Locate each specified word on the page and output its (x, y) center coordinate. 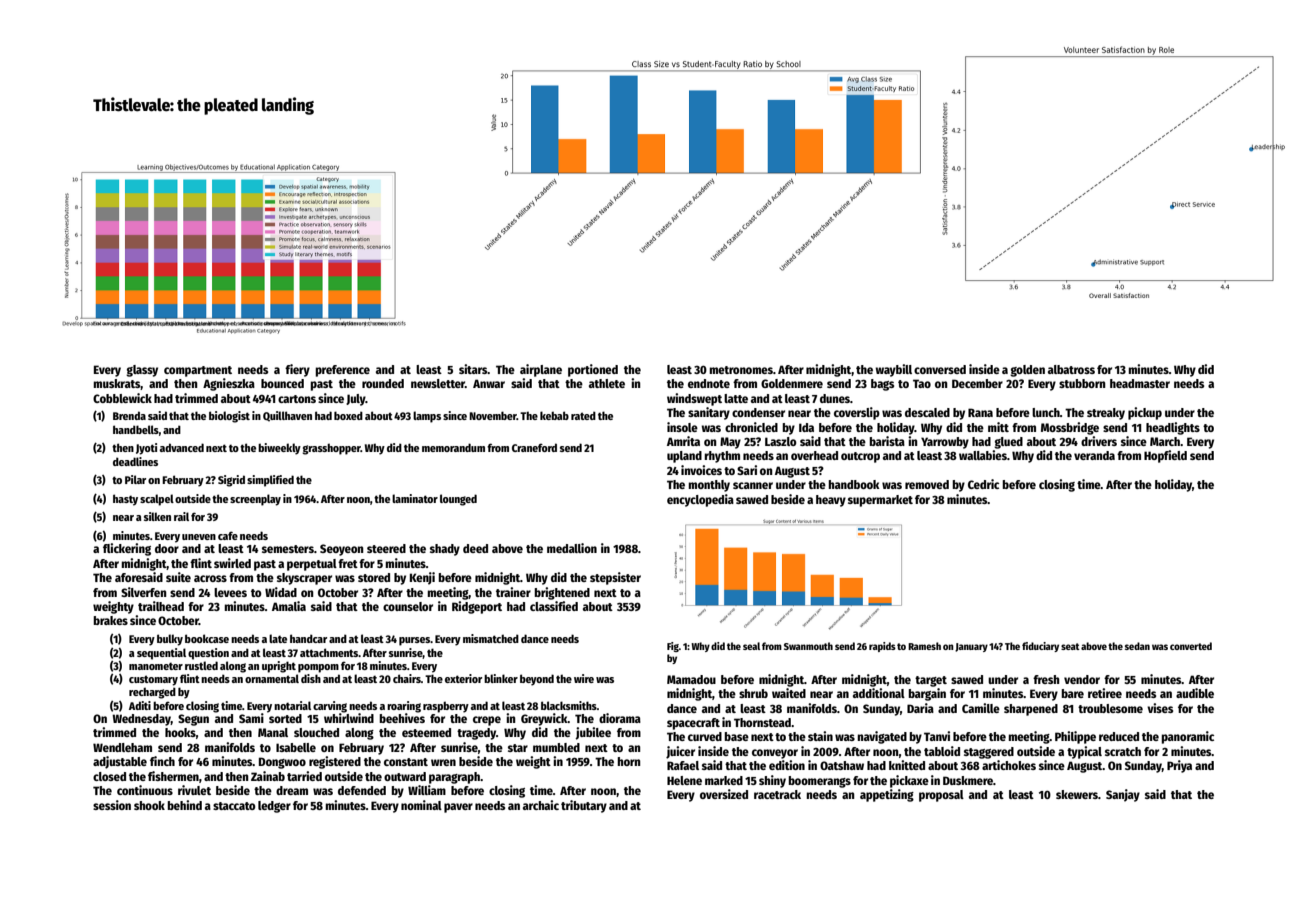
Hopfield (1165, 456)
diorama (620, 718)
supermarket (880, 501)
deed (475, 548)
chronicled (751, 427)
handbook (854, 484)
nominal (421, 805)
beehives (402, 718)
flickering (127, 549)
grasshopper (331, 449)
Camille (981, 708)
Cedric (983, 484)
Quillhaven (287, 416)
